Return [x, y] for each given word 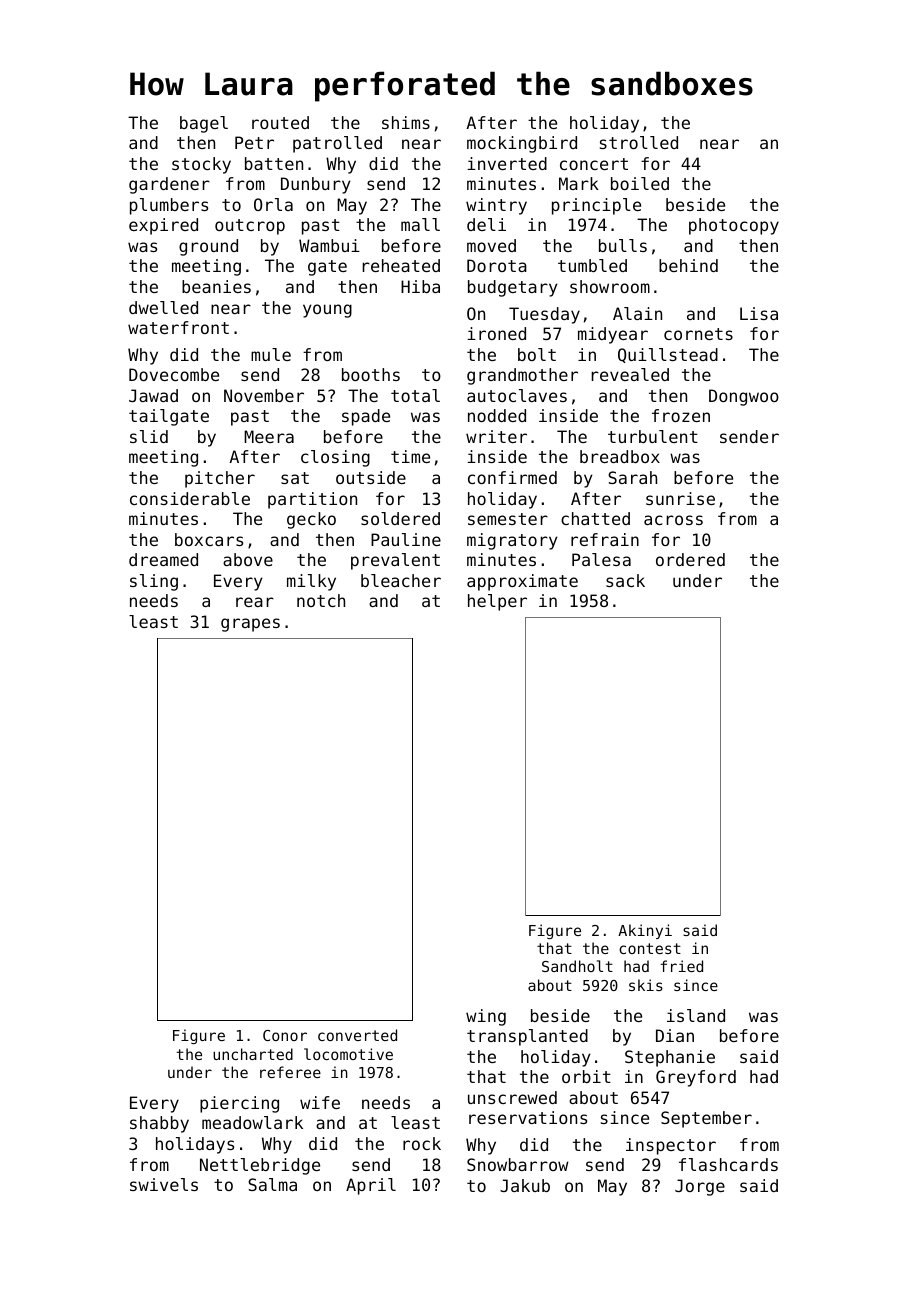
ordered [690, 559]
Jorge [700, 1187]
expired [163, 226]
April [371, 1186]
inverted [507, 163]
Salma [272, 1184]
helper [497, 602]
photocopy [734, 226]
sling [154, 582]
